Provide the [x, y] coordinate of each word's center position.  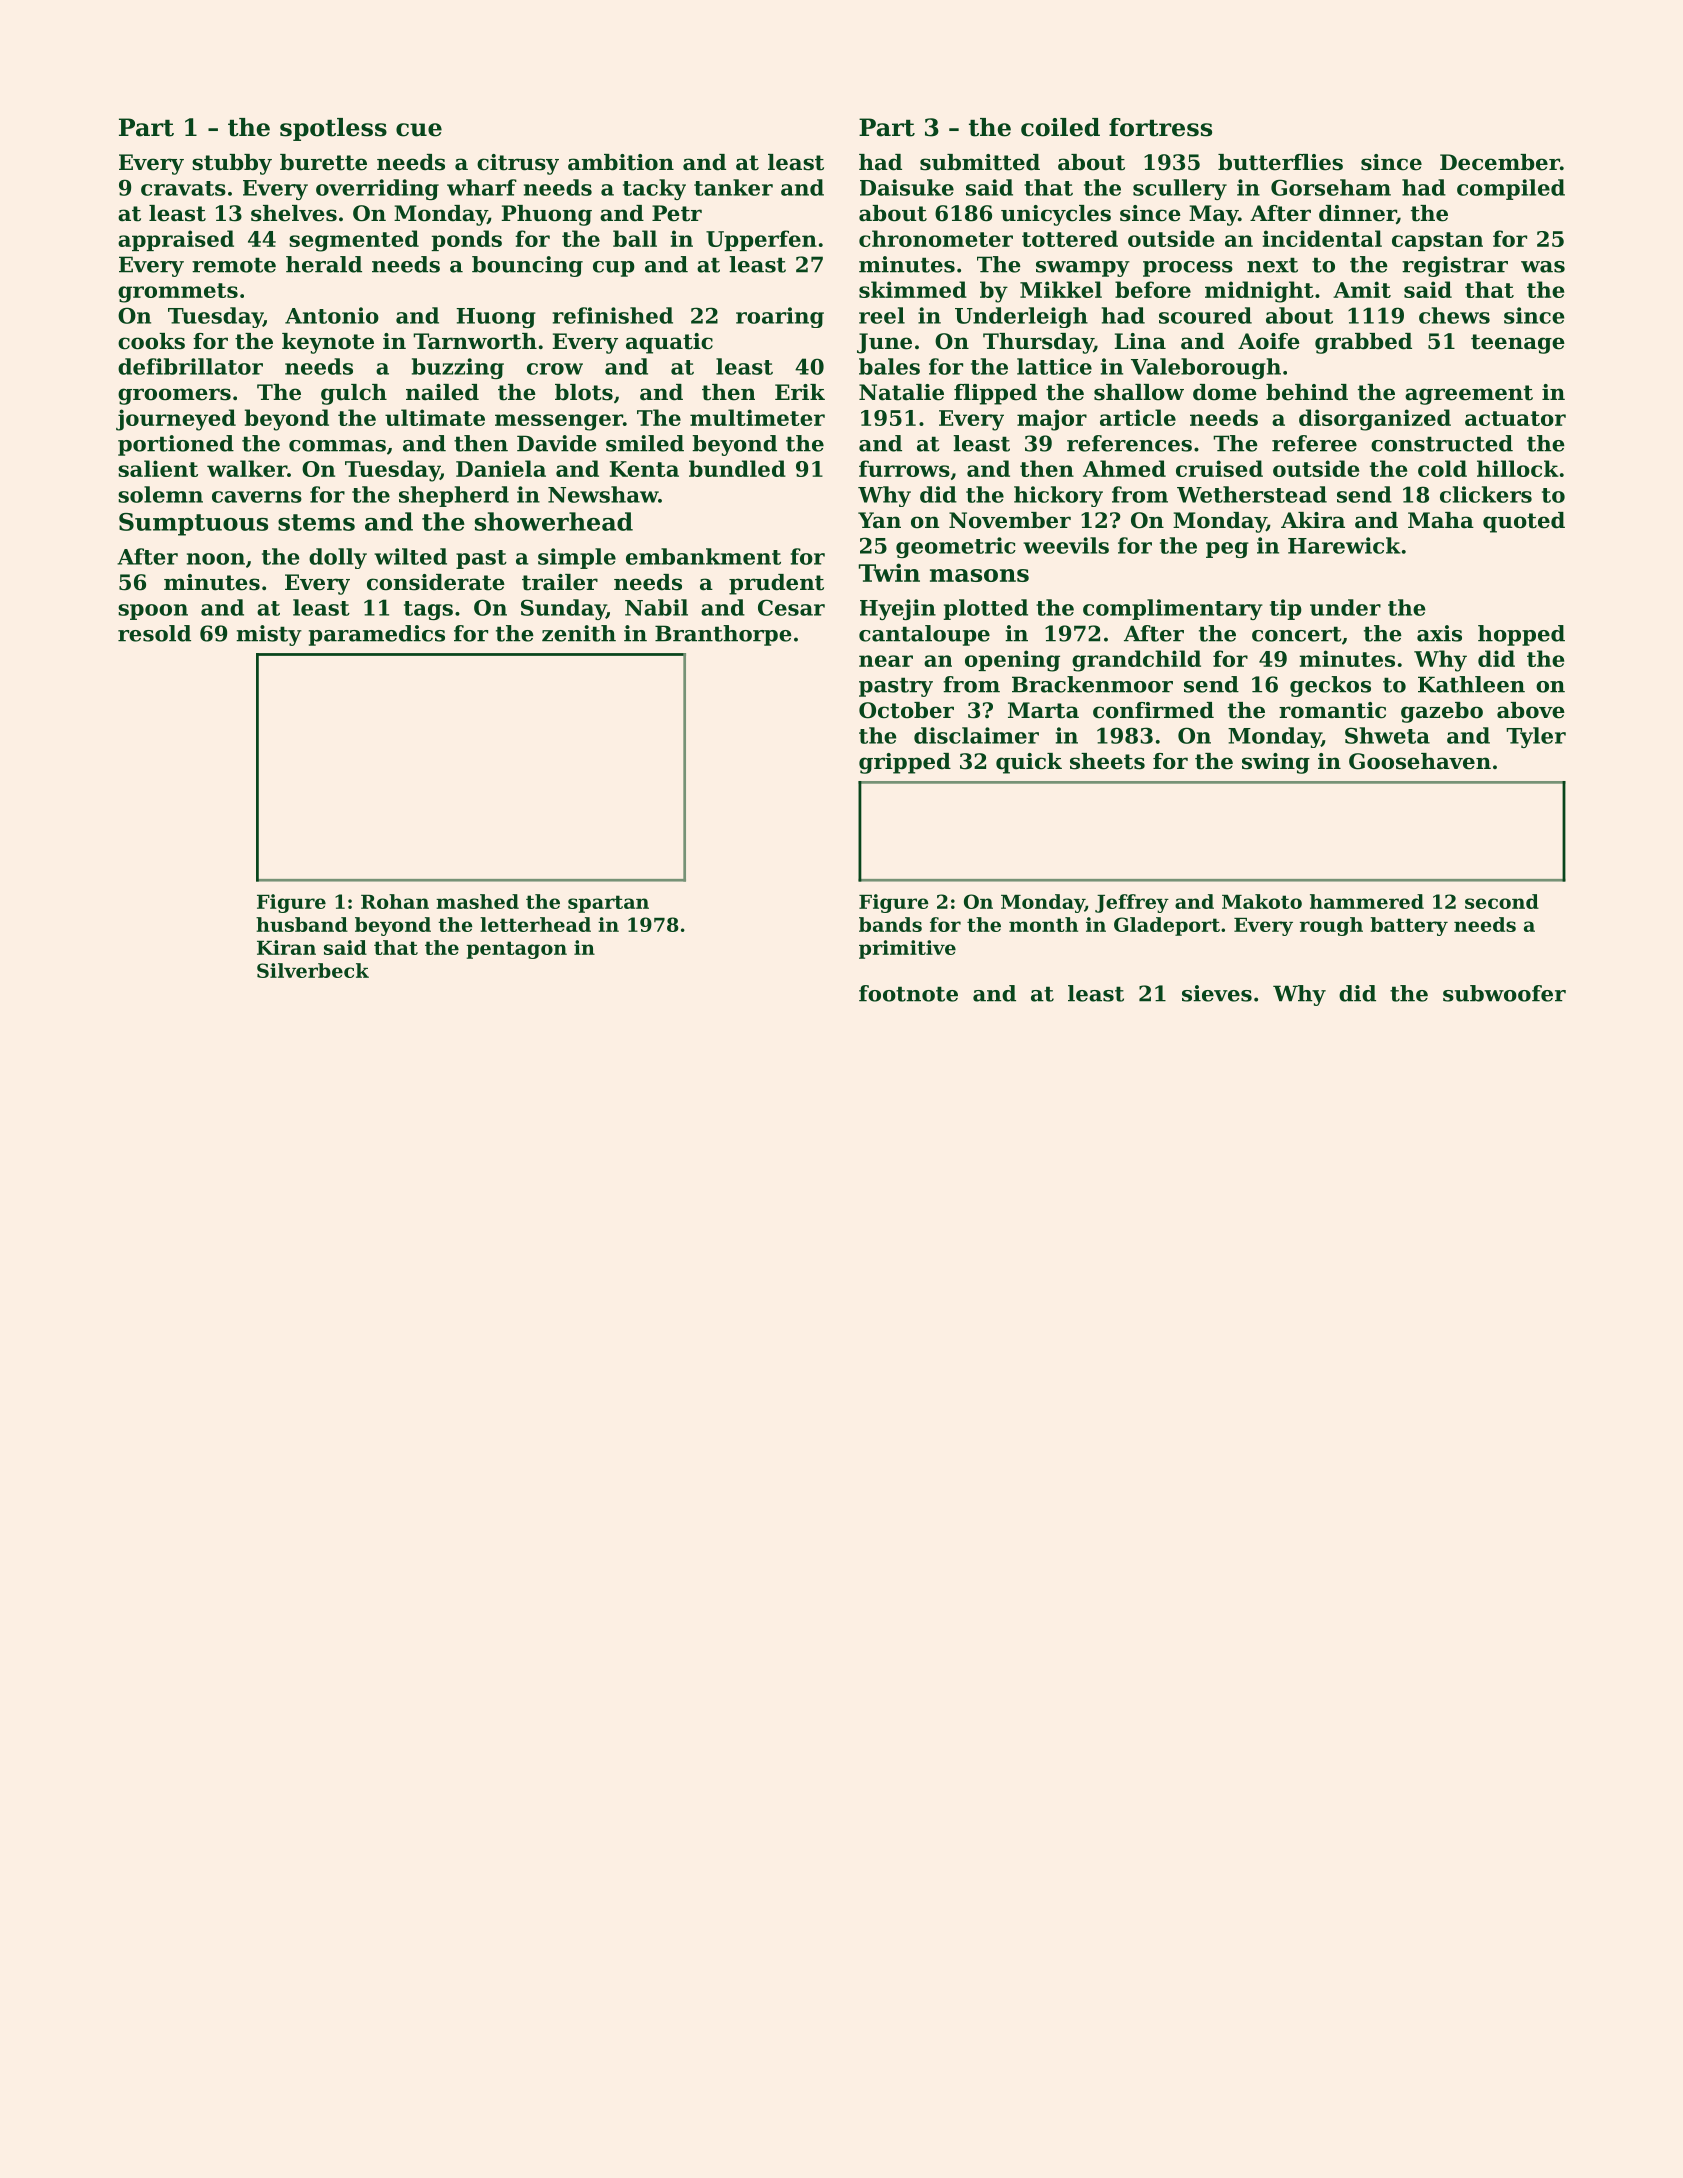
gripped [905, 763]
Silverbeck [313, 970]
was [1543, 267]
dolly [338, 558]
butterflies [1280, 162]
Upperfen [761, 240]
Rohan [395, 901]
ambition [621, 162]
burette [323, 162]
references [1129, 443]
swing [1276, 763]
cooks [151, 341]
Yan [879, 520]
